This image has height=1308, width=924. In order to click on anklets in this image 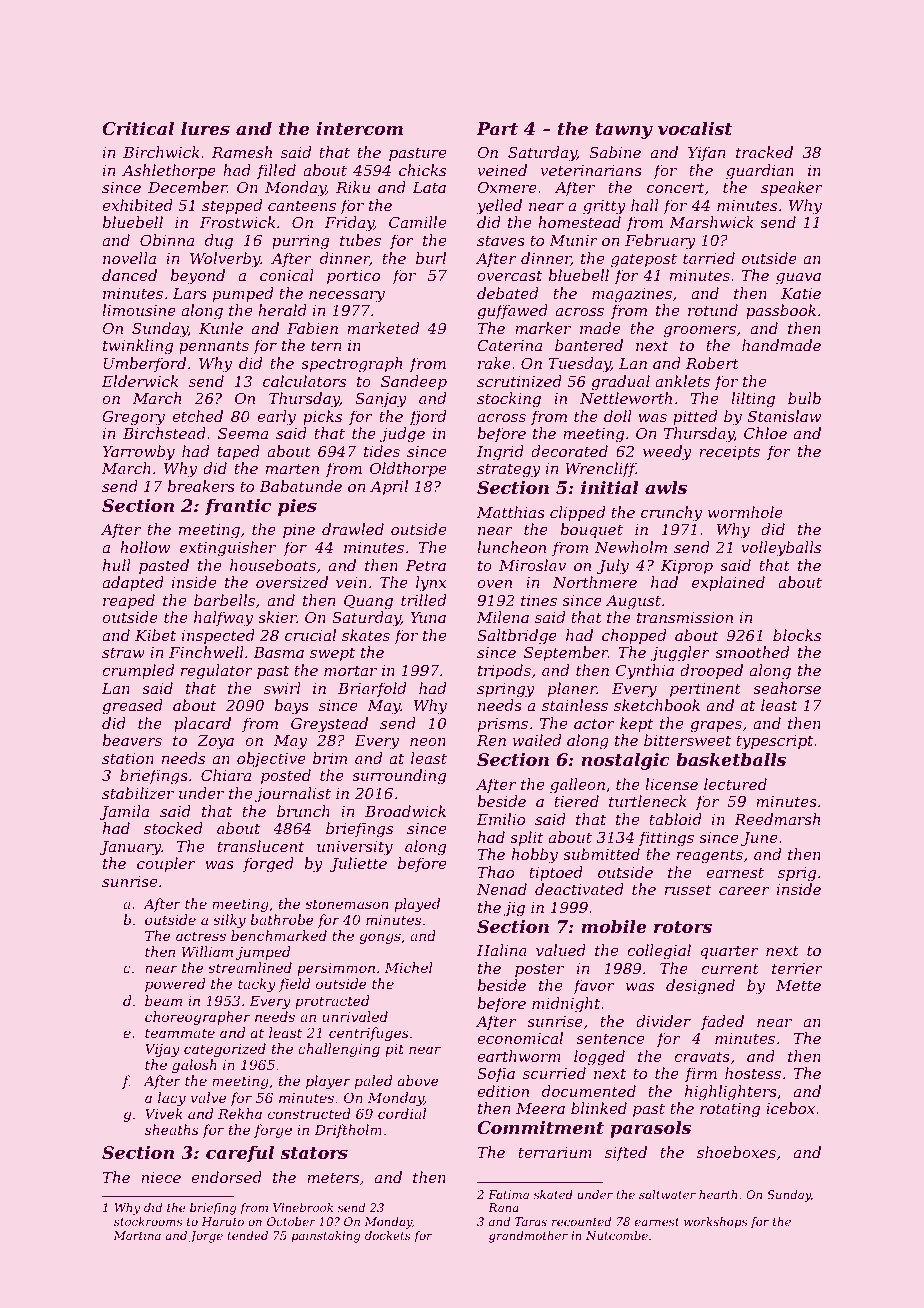, I will do `click(682, 381)`.
